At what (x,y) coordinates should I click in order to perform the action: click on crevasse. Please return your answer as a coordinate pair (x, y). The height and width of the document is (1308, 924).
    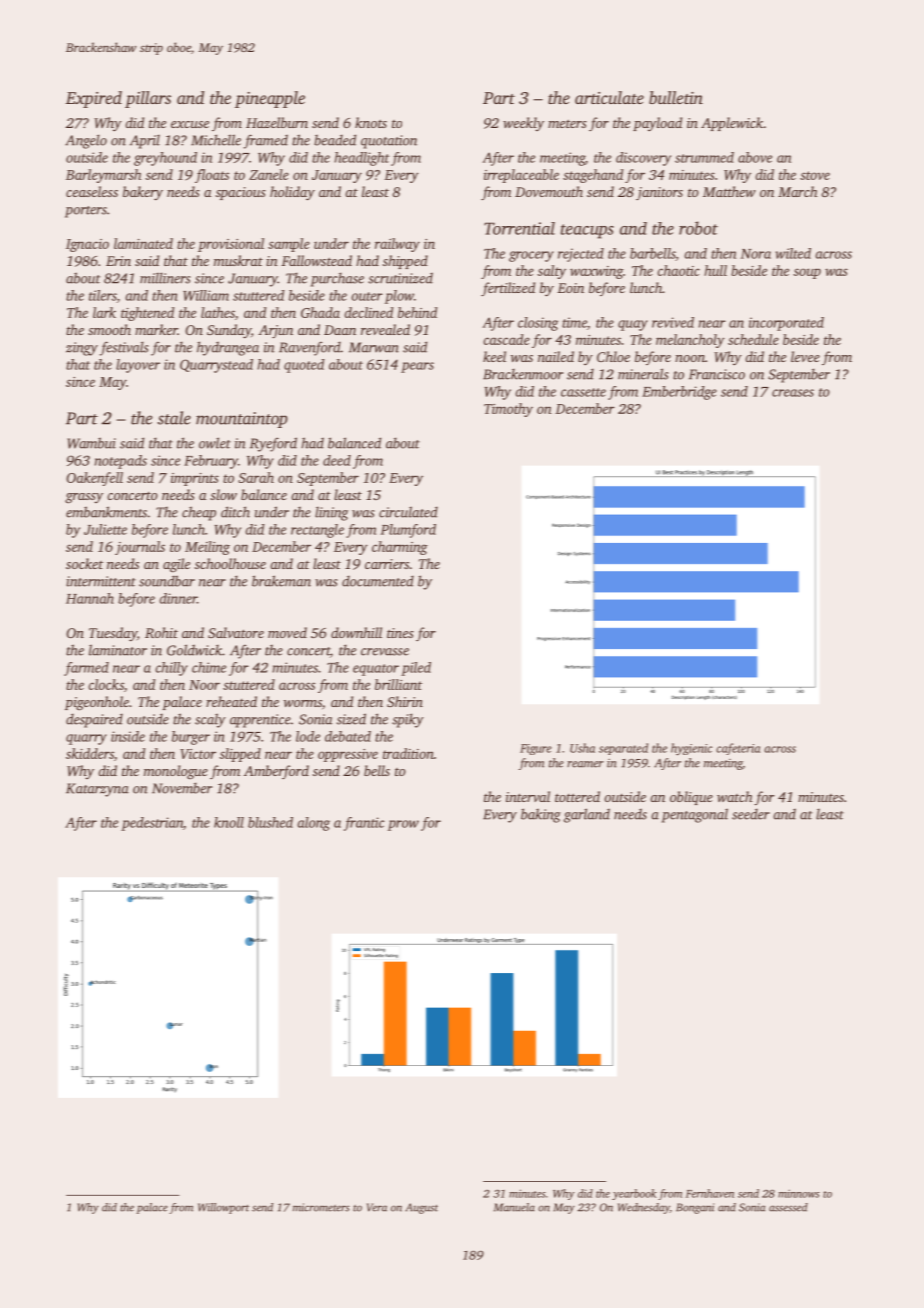
    Looking at the image, I should click on (385, 652).
